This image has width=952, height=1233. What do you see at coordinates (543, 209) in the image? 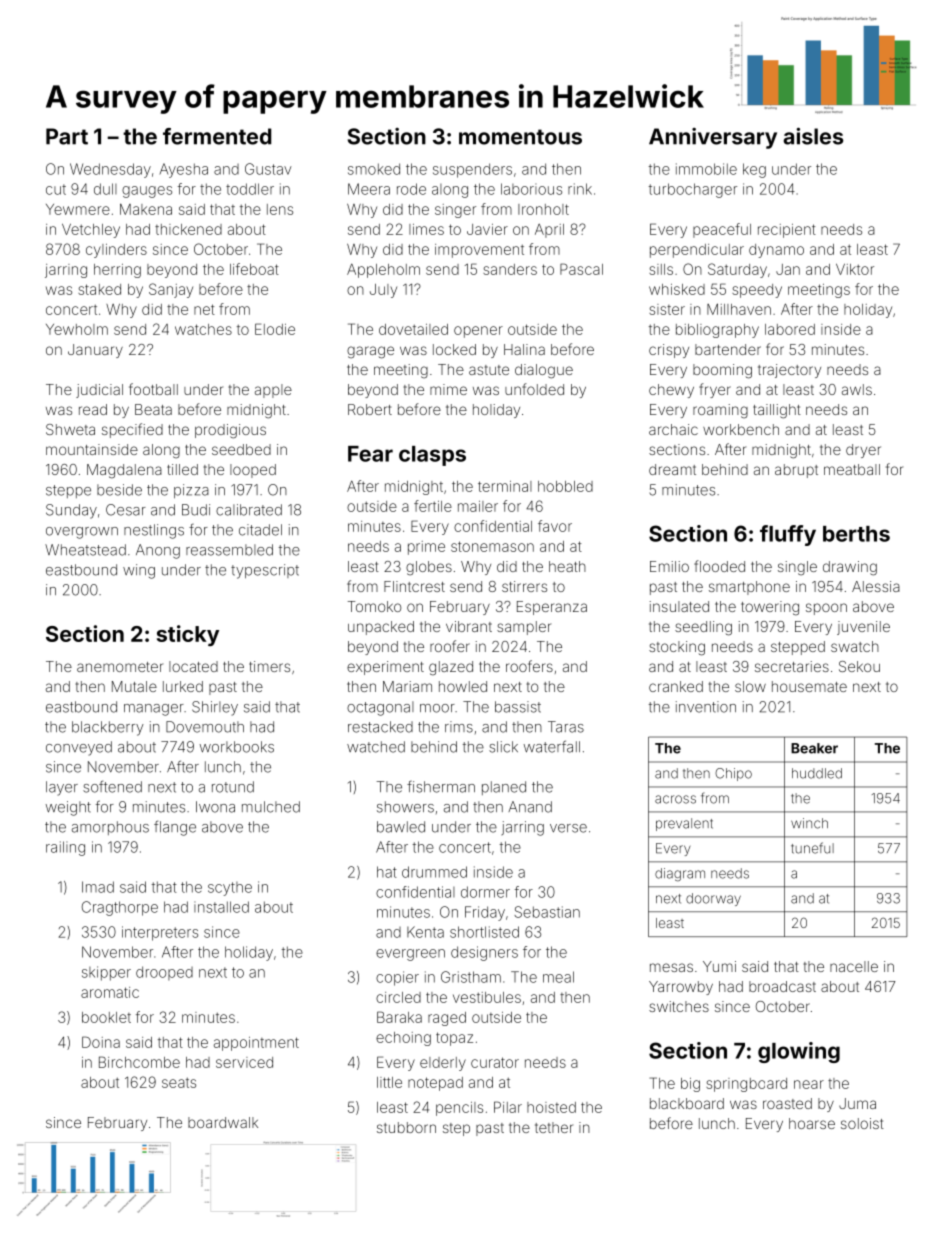
I see `Ironholt` at bounding box center [543, 209].
